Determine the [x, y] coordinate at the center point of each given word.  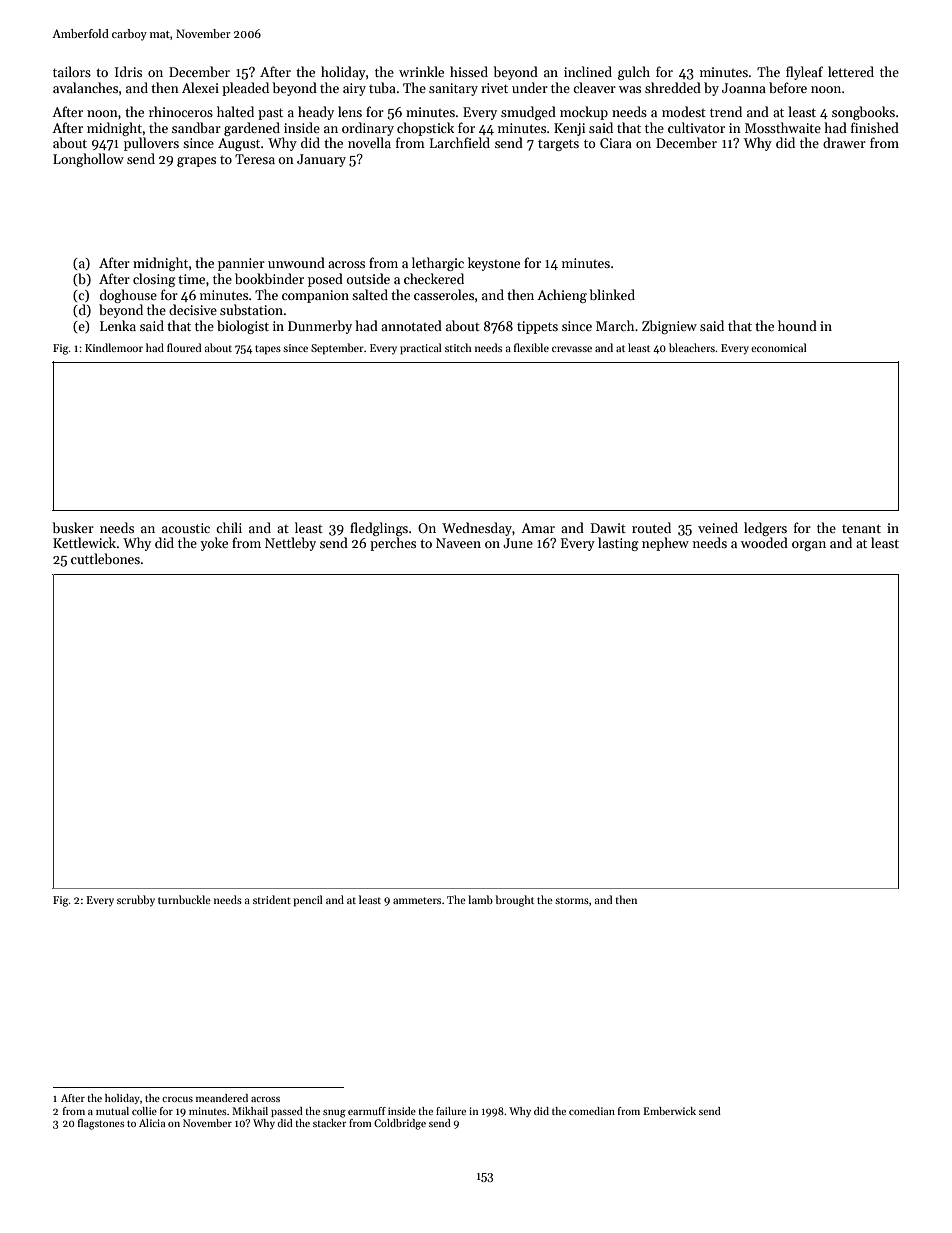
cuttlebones [105, 558]
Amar [538, 528]
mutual [112, 1111]
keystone [494, 264]
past [270, 114]
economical [779, 347]
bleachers [692, 347]
